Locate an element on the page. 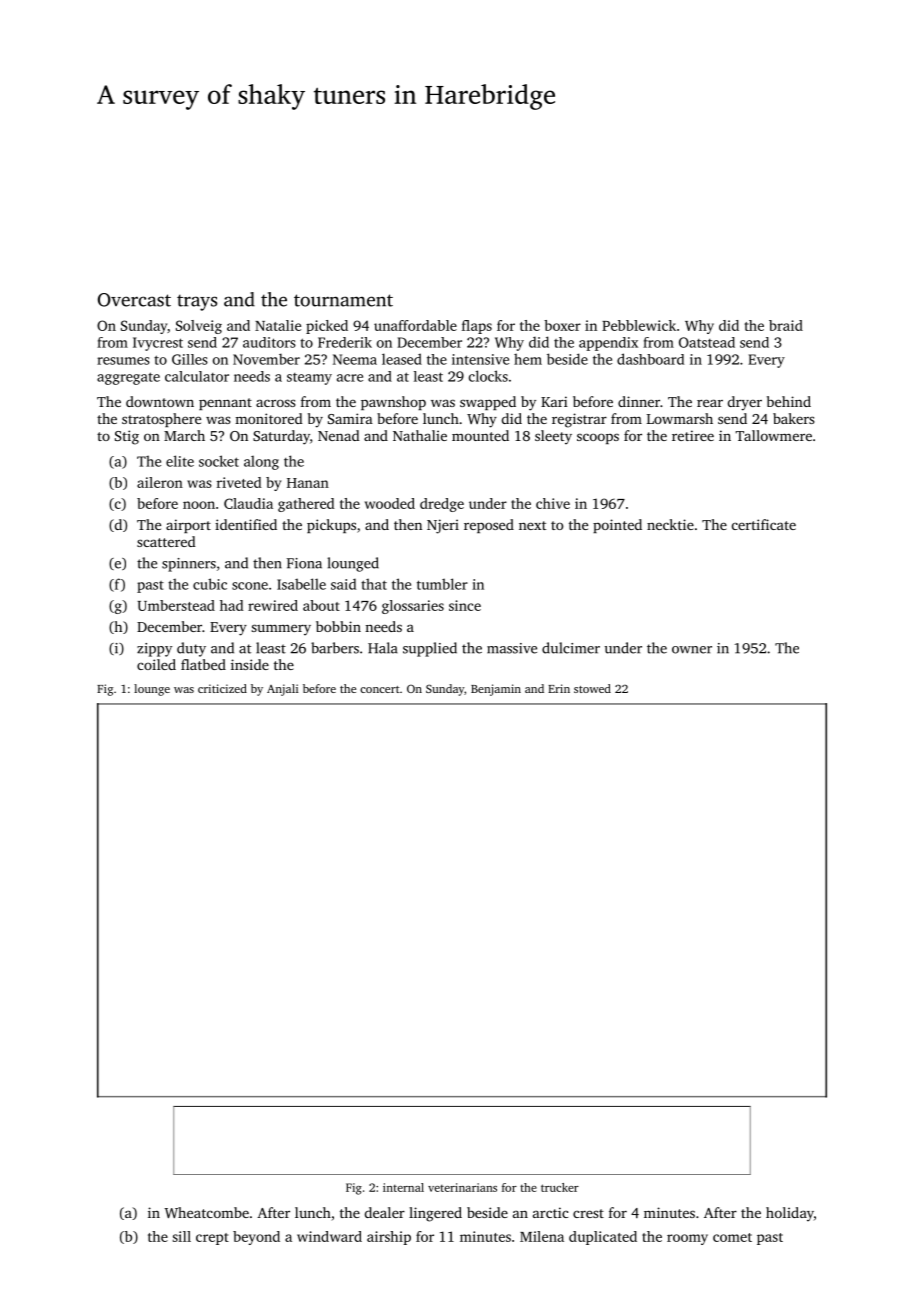  November is located at coordinates (266, 359).
